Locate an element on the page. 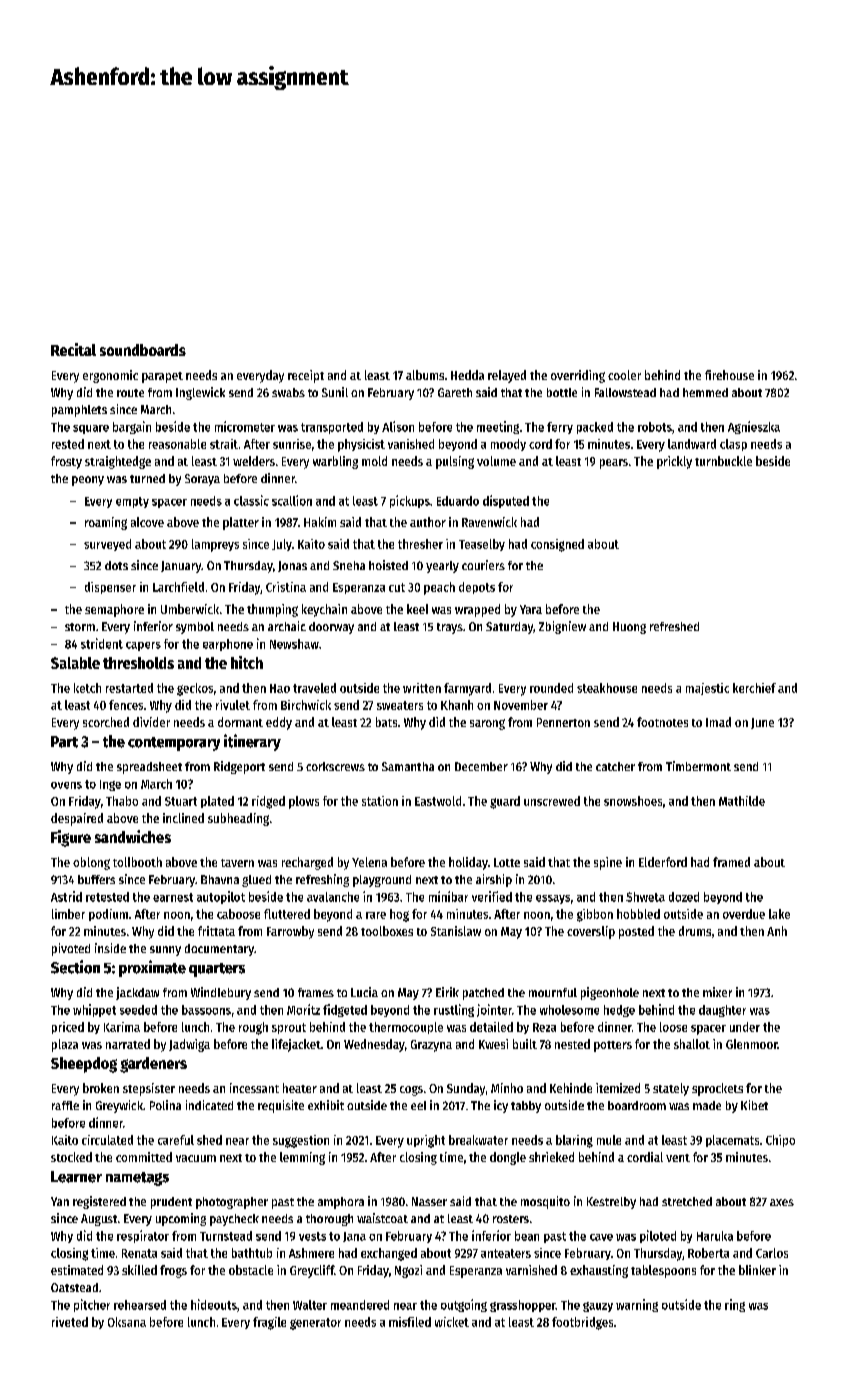 This document has width=849, height=1400. vent is located at coordinates (678, 1158).
